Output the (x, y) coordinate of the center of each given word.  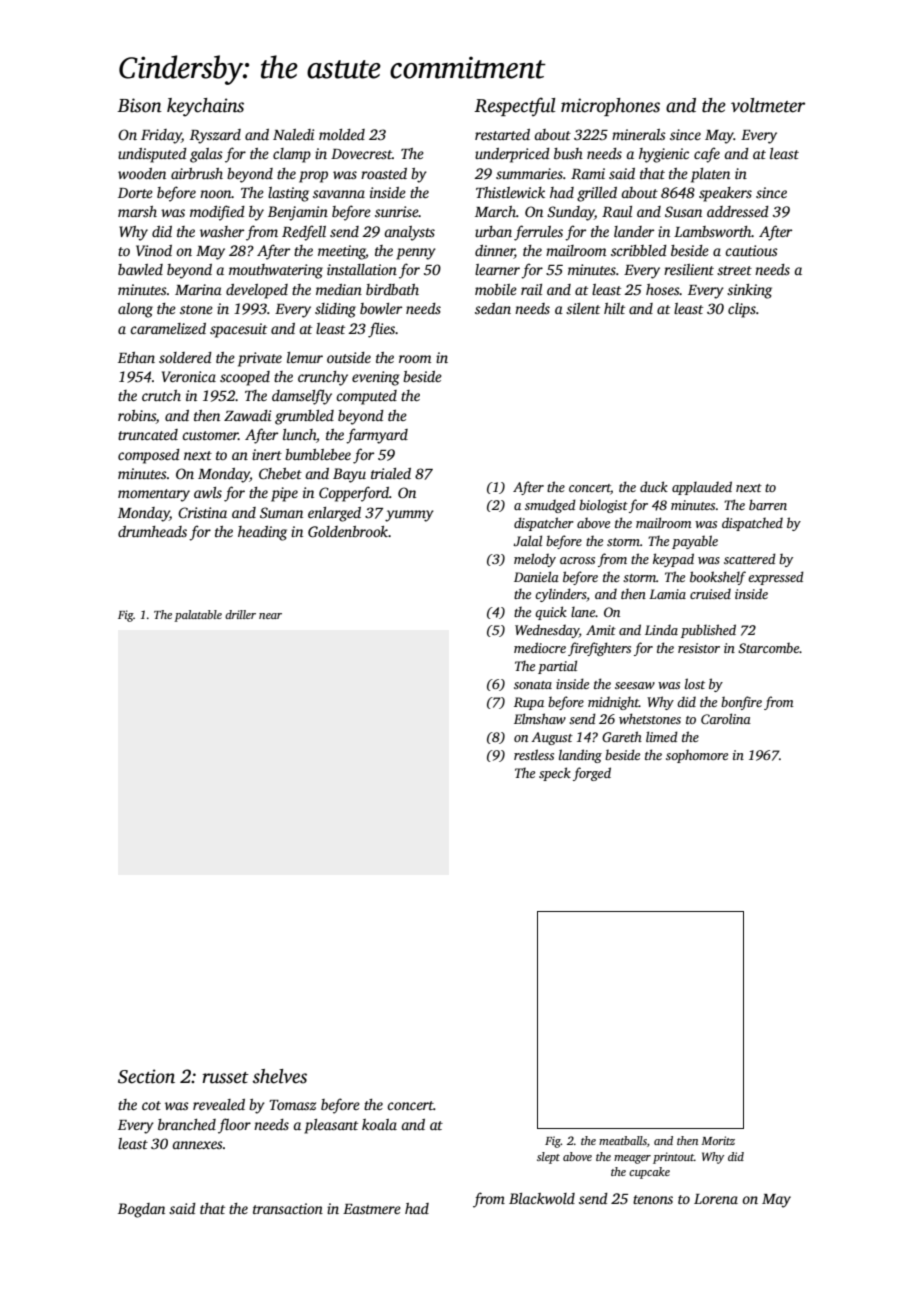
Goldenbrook (348, 531)
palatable (198, 616)
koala (379, 1124)
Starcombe (768, 648)
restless (534, 754)
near (270, 616)
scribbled (639, 250)
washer (222, 231)
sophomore (697, 756)
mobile (496, 289)
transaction (288, 1208)
